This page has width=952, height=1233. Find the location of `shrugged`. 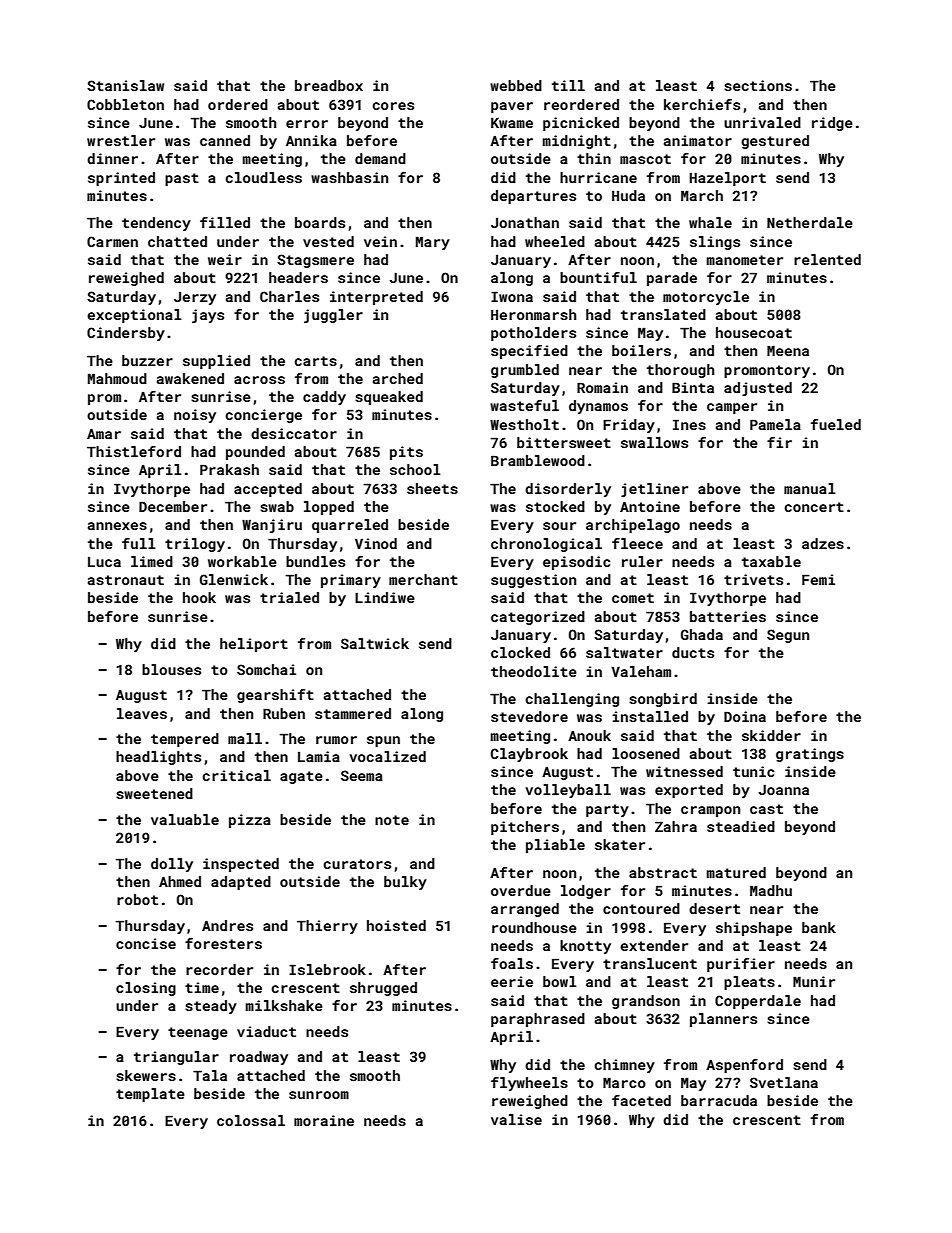

shrugged is located at coordinates (383, 989).
